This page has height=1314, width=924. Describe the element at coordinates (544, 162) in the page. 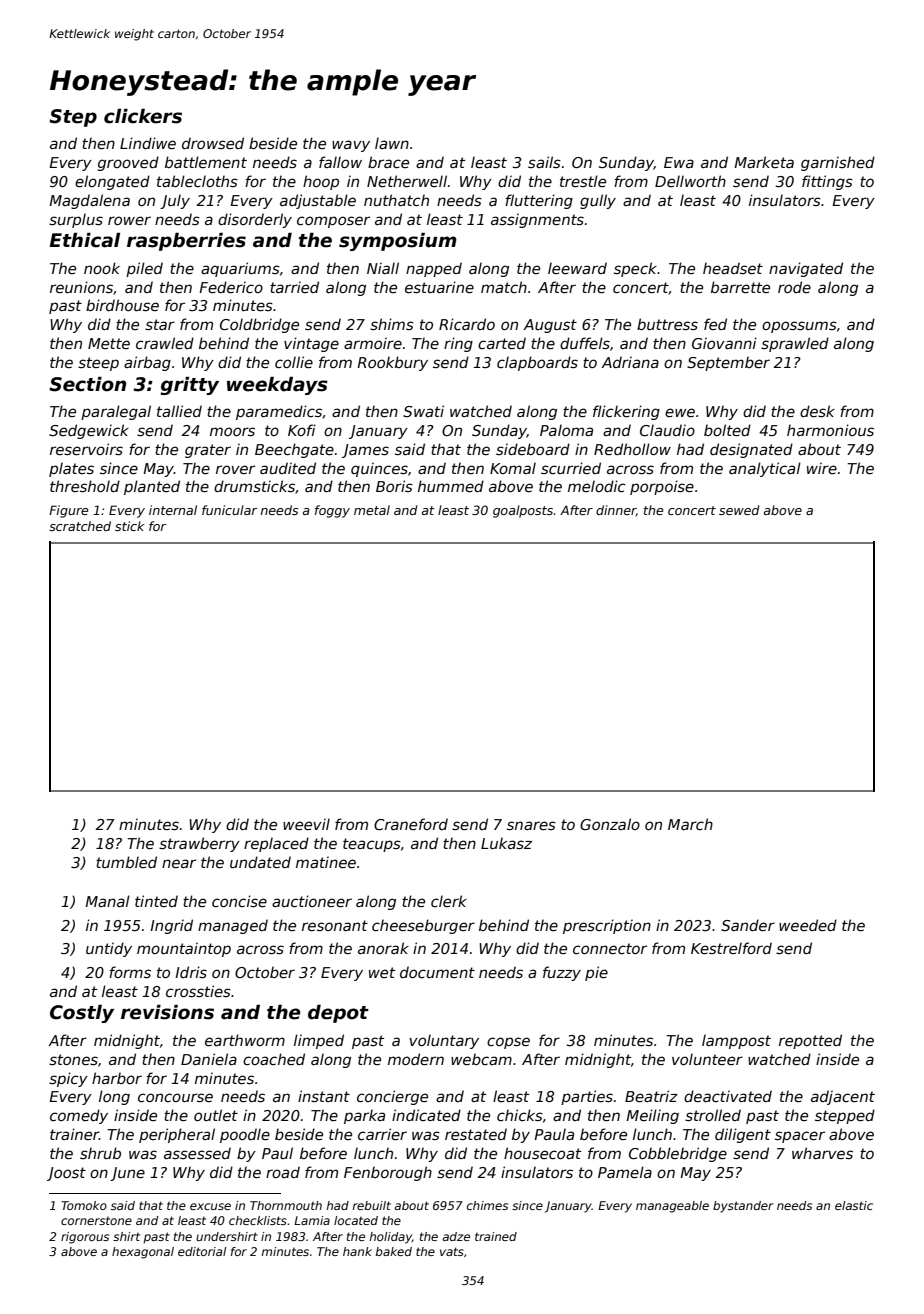

I see `sails` at that location.
